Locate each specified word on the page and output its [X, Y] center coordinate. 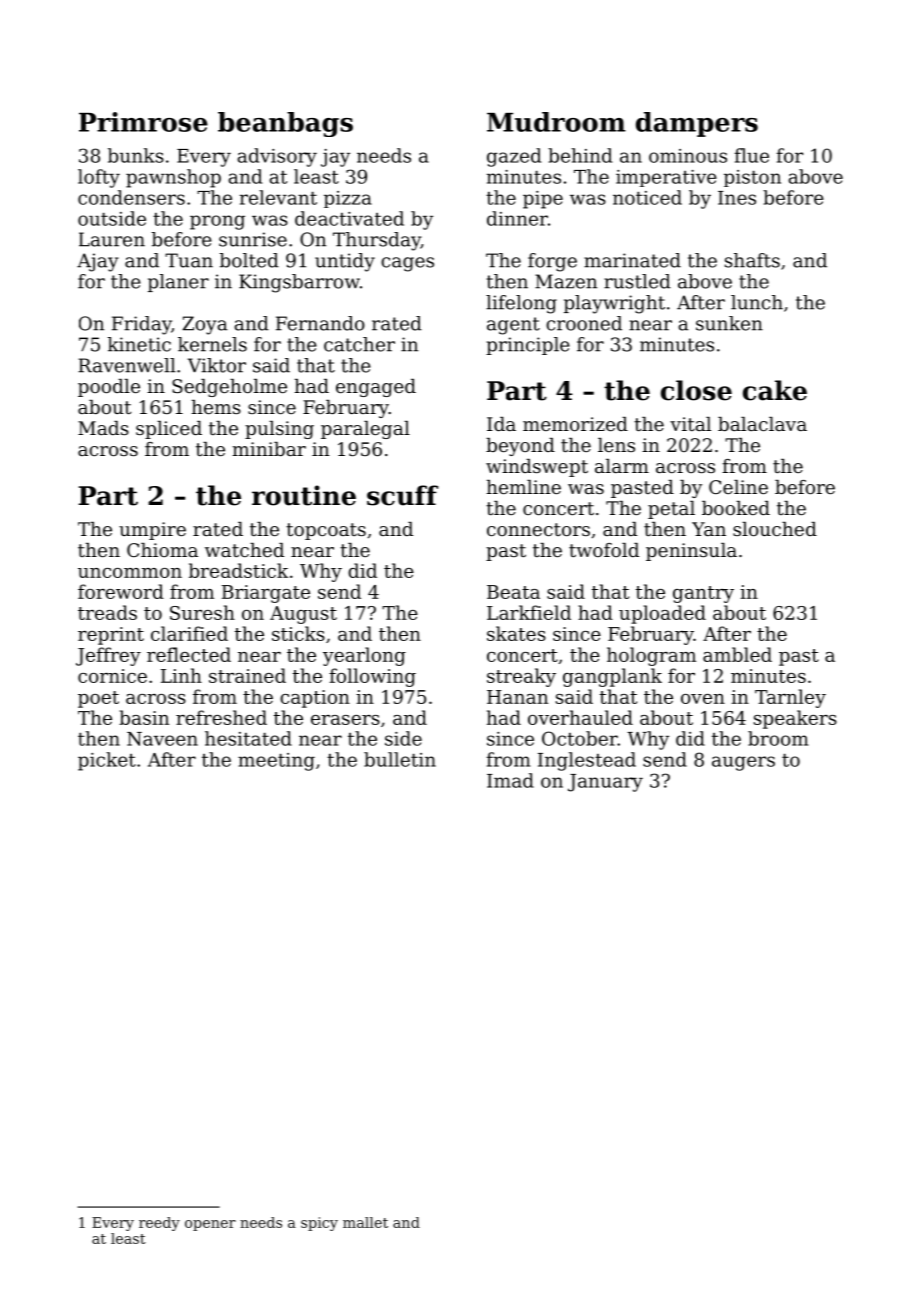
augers [743, 763]
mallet [365, 1222]
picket [107, 761]
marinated [632, 260]
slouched [775, 529]
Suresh [202, 612]
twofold [604, 550]
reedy [159, 1224]
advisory [277, 157]
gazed [514, 157]
